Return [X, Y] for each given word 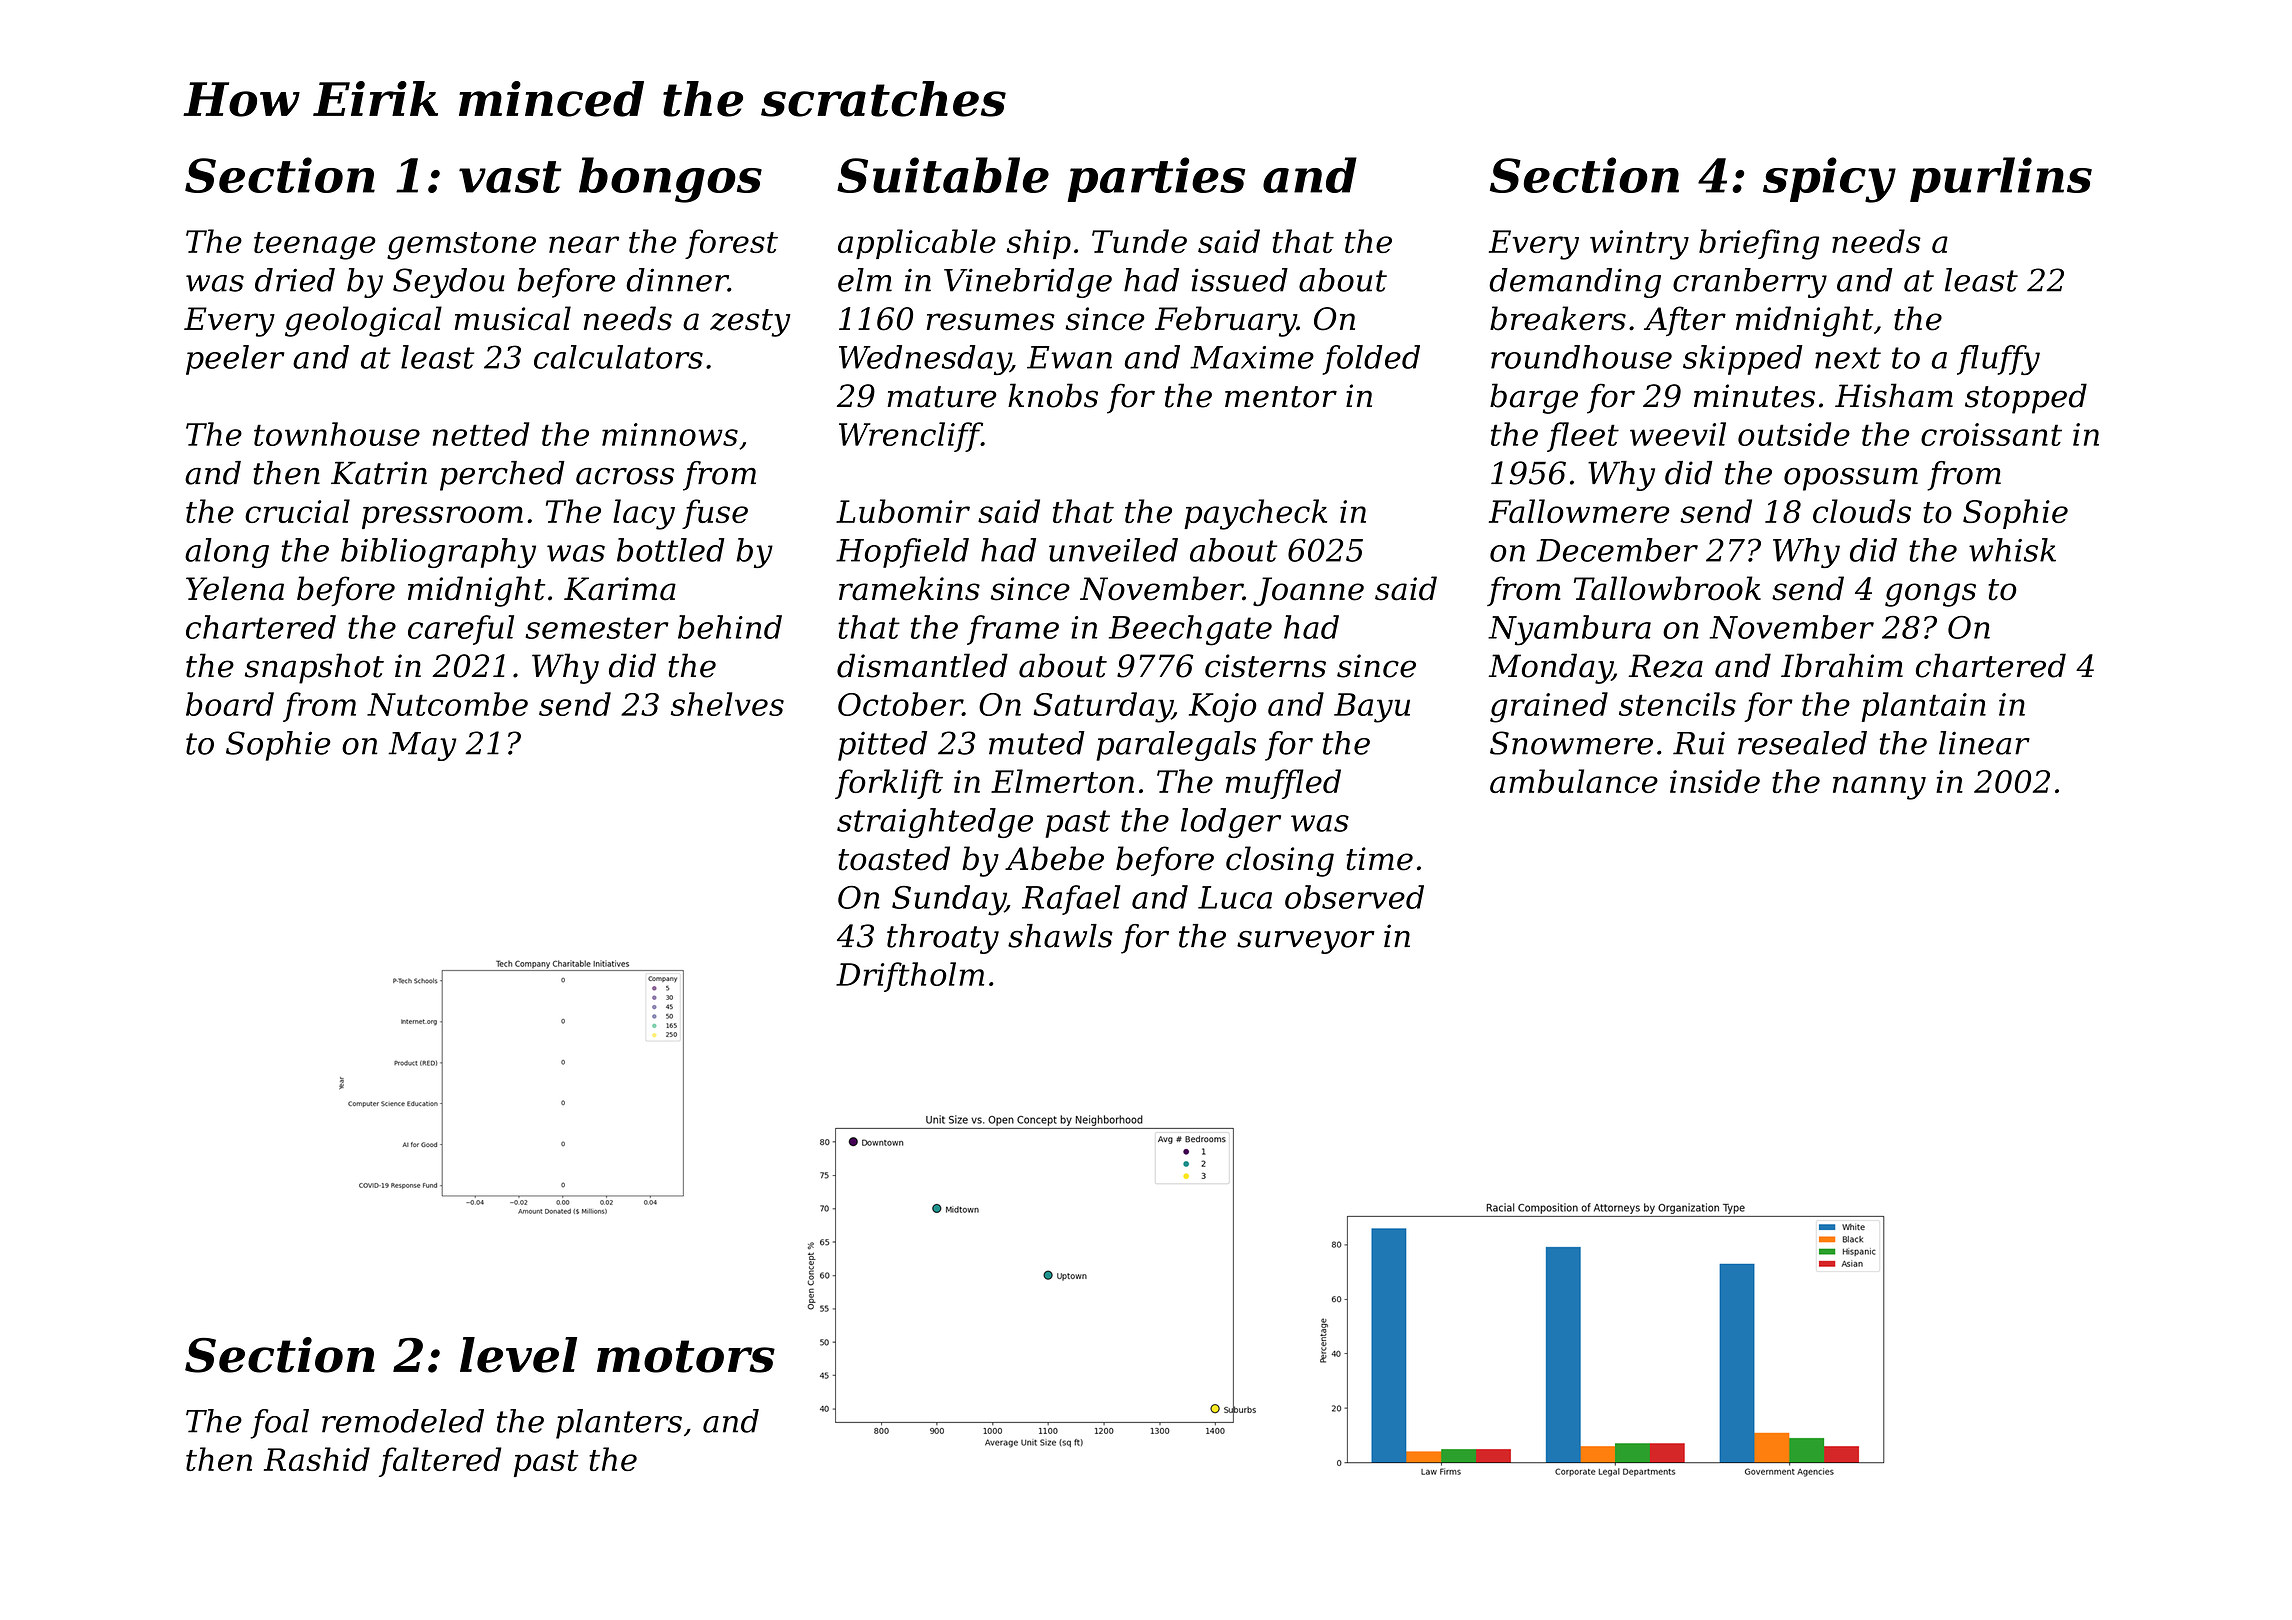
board [230, 704]
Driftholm [910, 977]
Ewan [1069, 357]
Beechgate [1190, 630]
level [518, 1355]
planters [619, 1424]
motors [686, 1356]
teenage [315, 246]
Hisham [1894, 395]
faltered [440, 1462]
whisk [2012, 550]
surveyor [1306, 942]
